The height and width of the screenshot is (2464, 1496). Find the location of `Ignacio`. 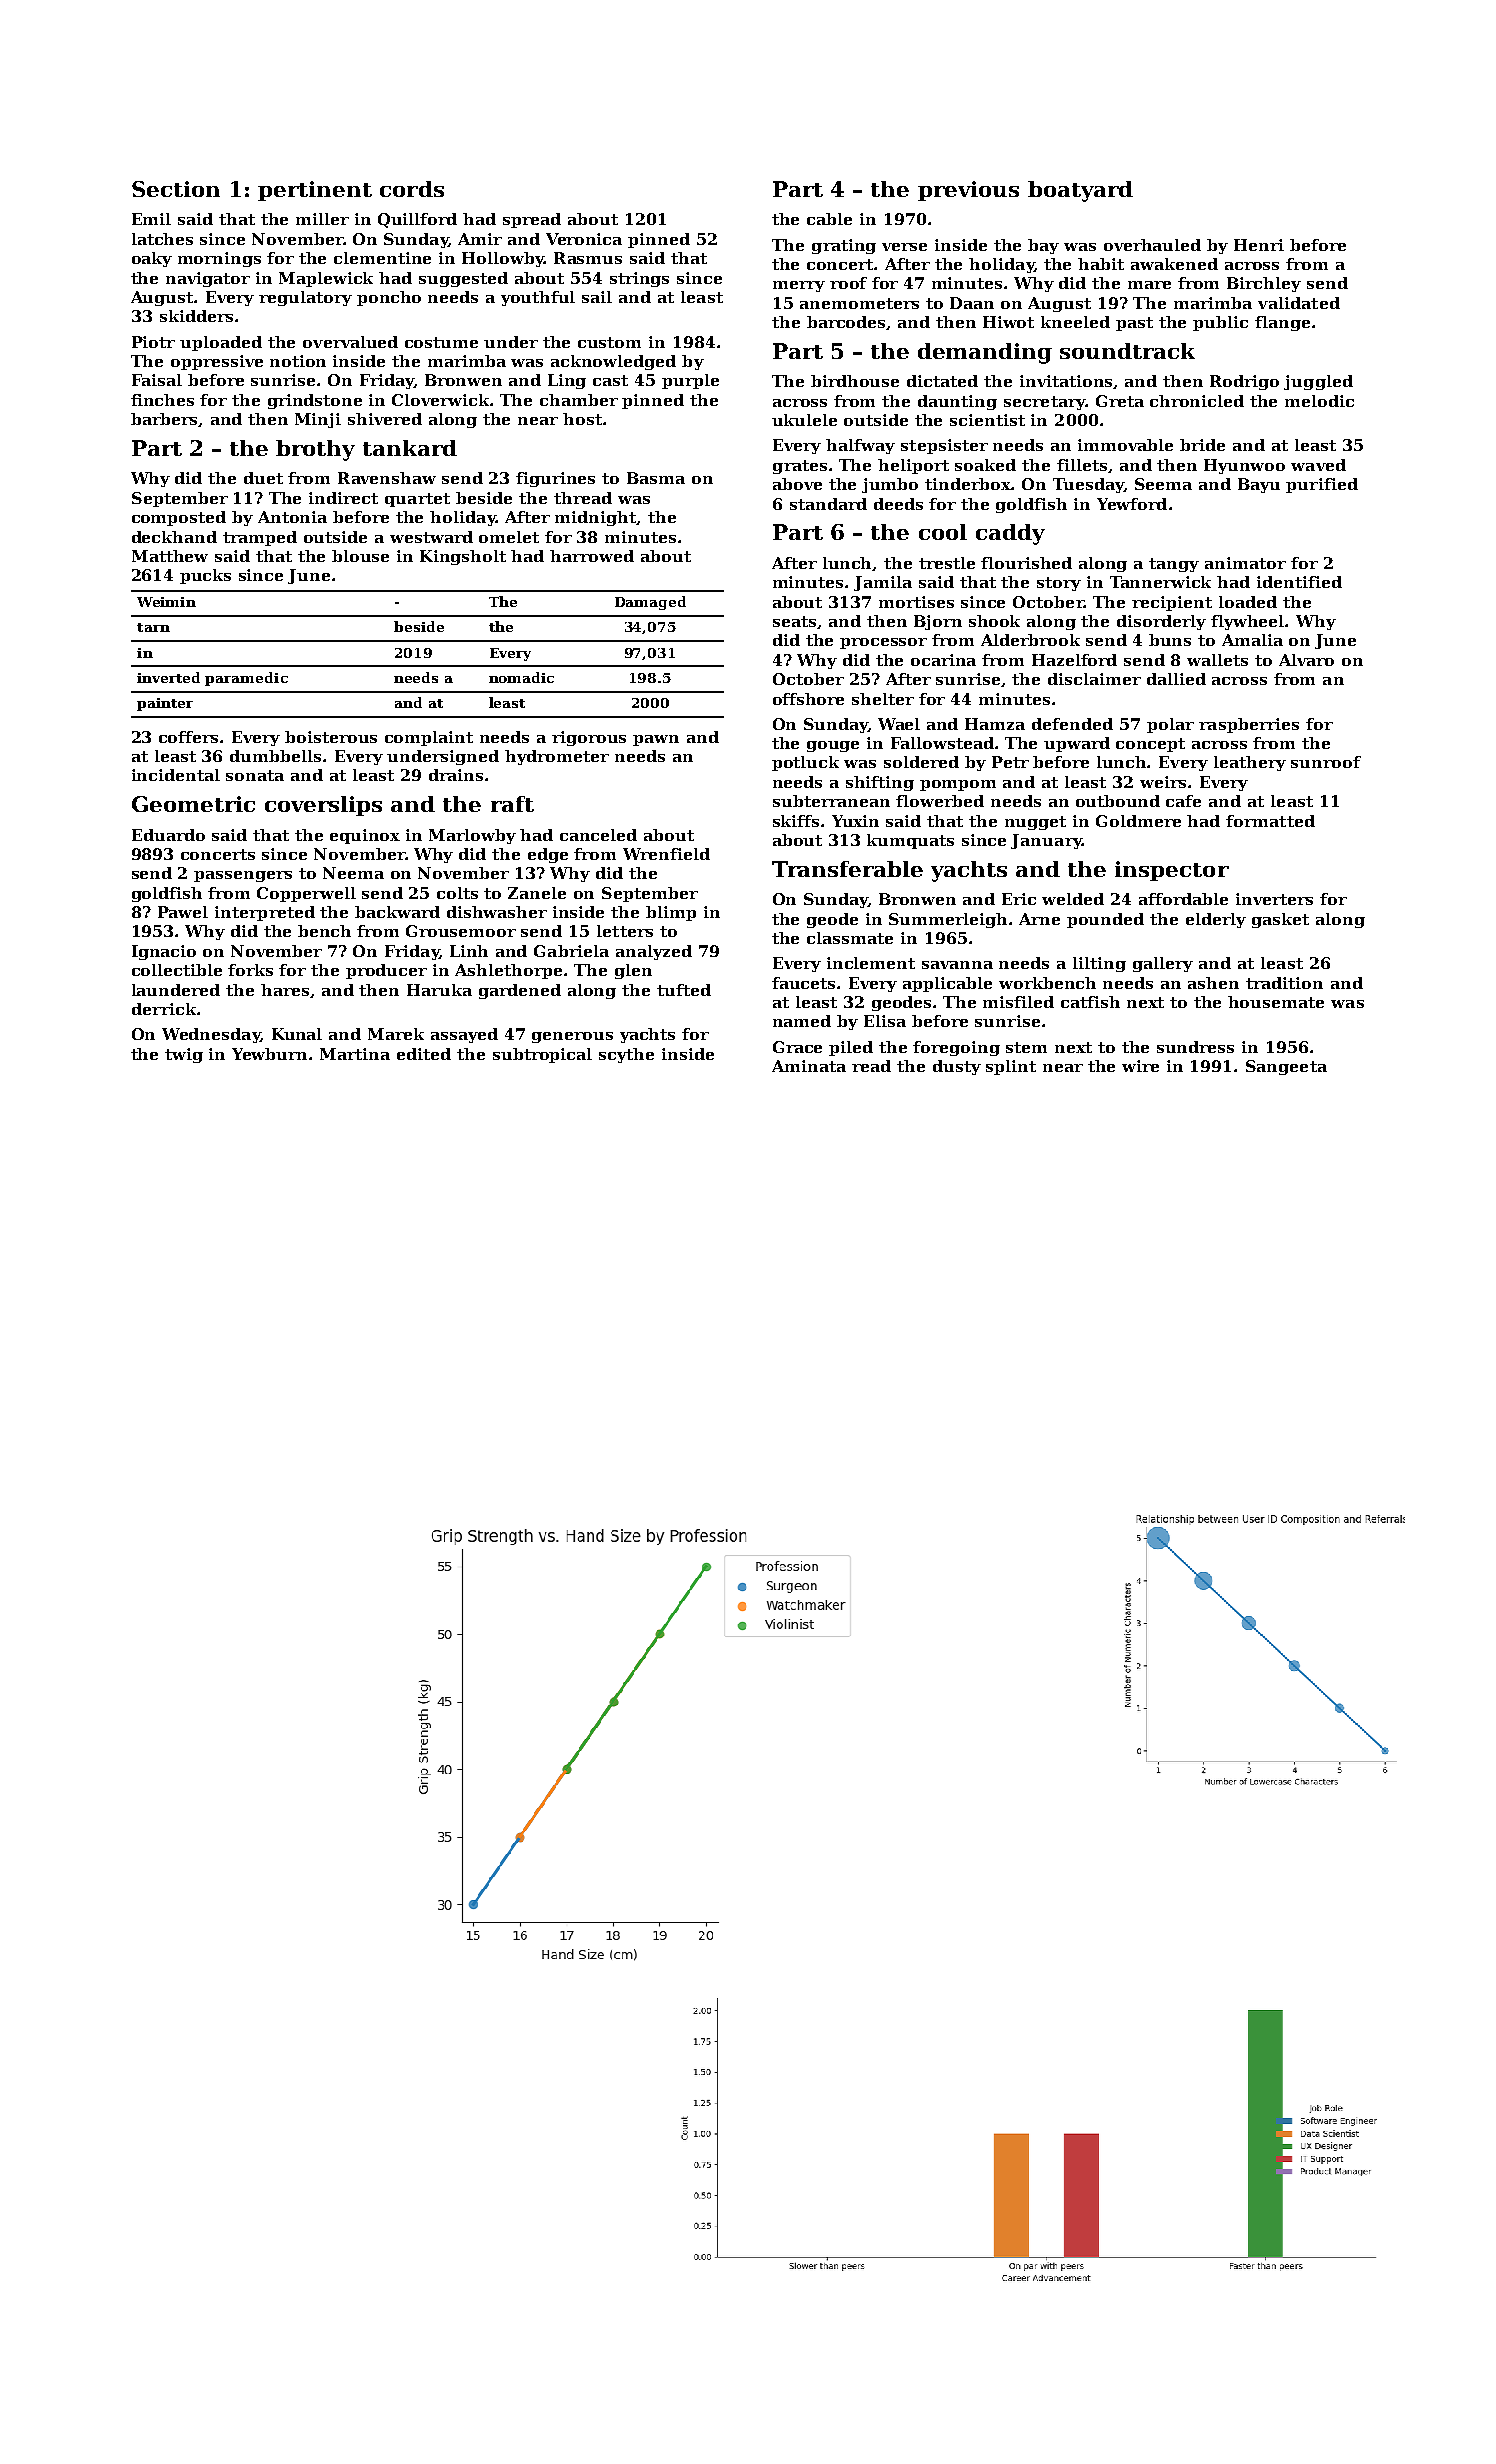

Ignacio is located at coordinates (164, 952).
